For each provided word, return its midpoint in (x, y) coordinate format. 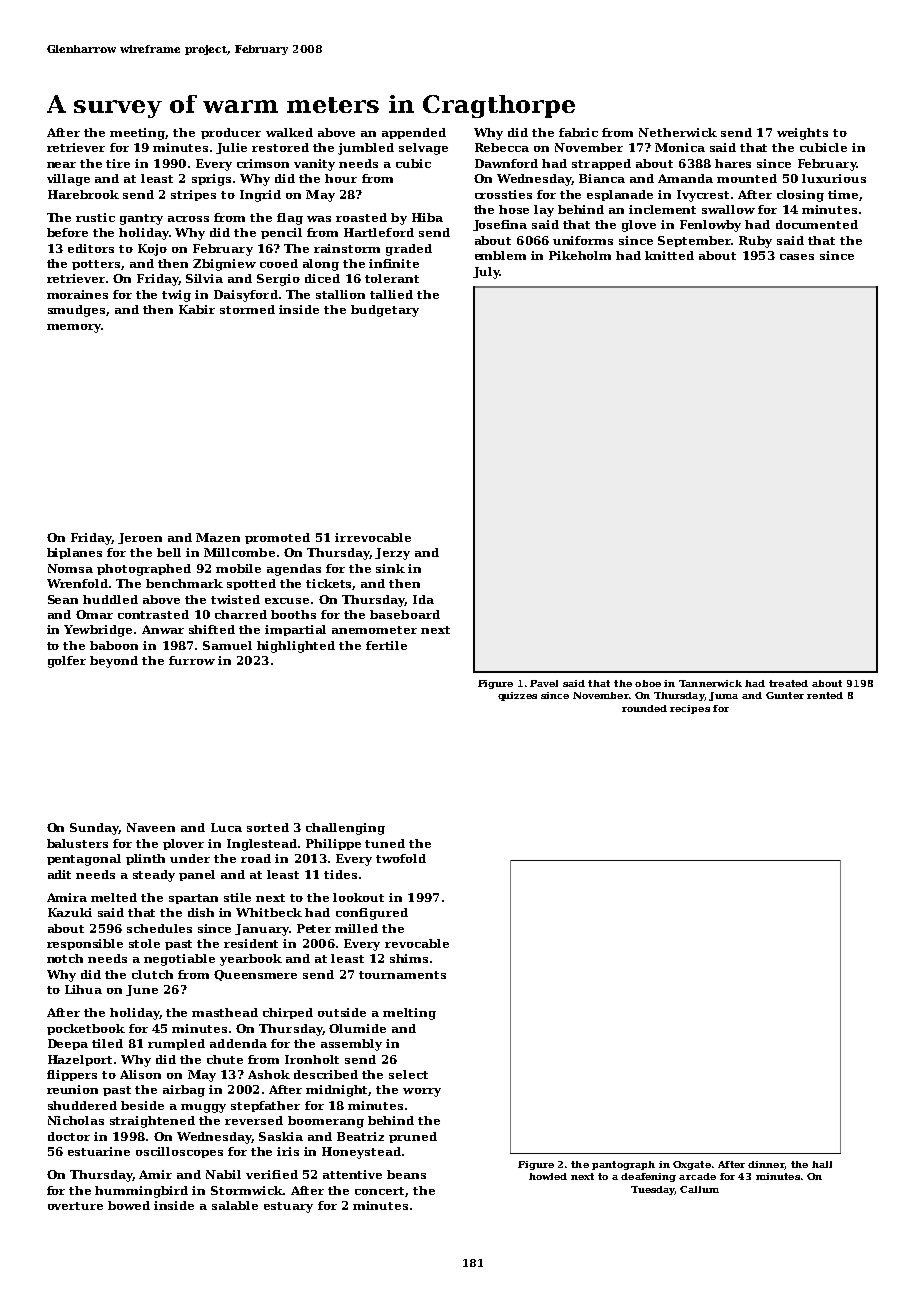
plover (183, 844)
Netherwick (678, 132)
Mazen (218, 537)
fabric (578, 132)
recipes (690, 709)
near (61, 165)
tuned (385, 843)
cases (797, 257)
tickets (329, 584)
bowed (129, 1205)
